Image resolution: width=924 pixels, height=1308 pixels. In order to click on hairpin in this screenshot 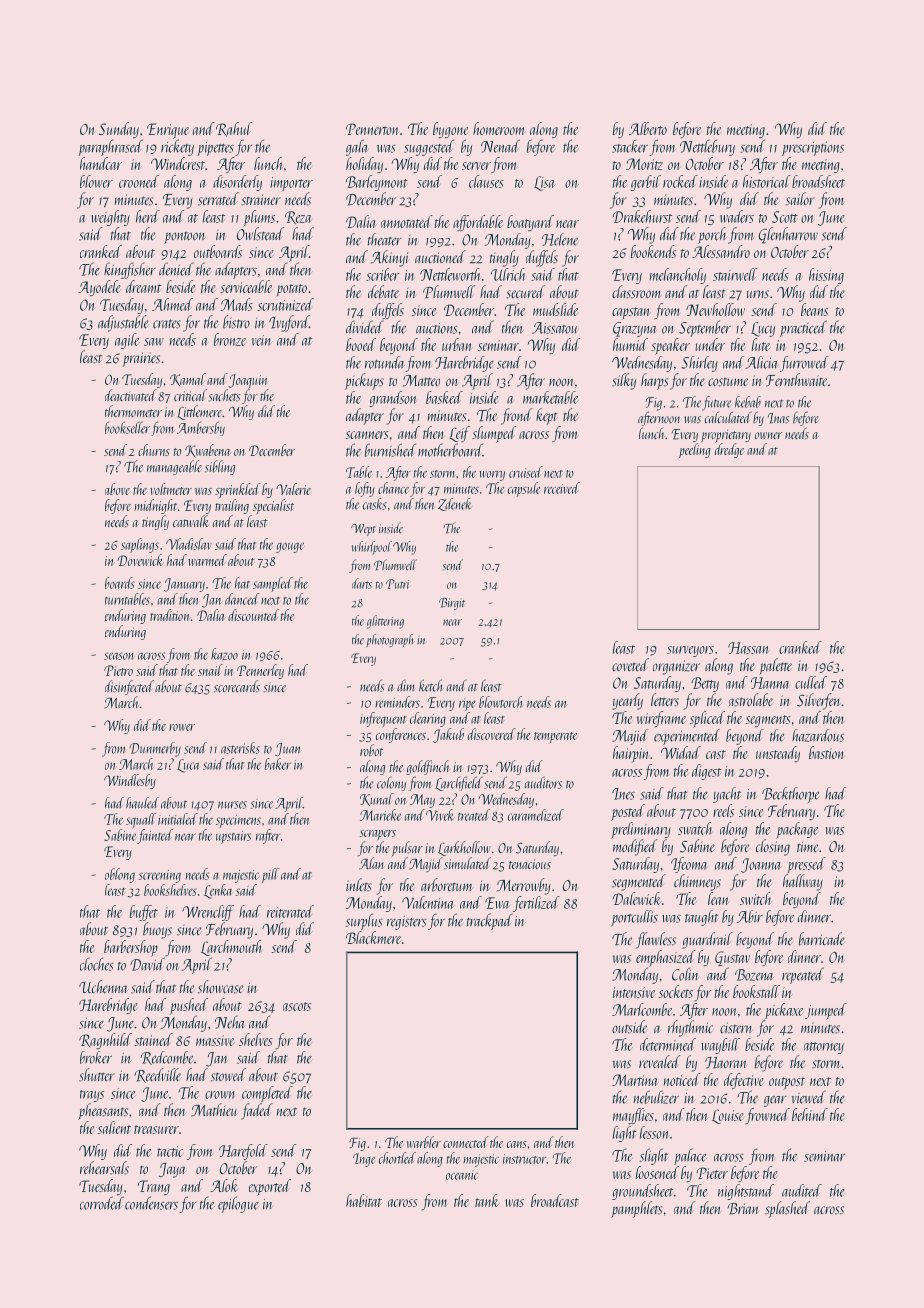, I will do `click(630, 754)`.
